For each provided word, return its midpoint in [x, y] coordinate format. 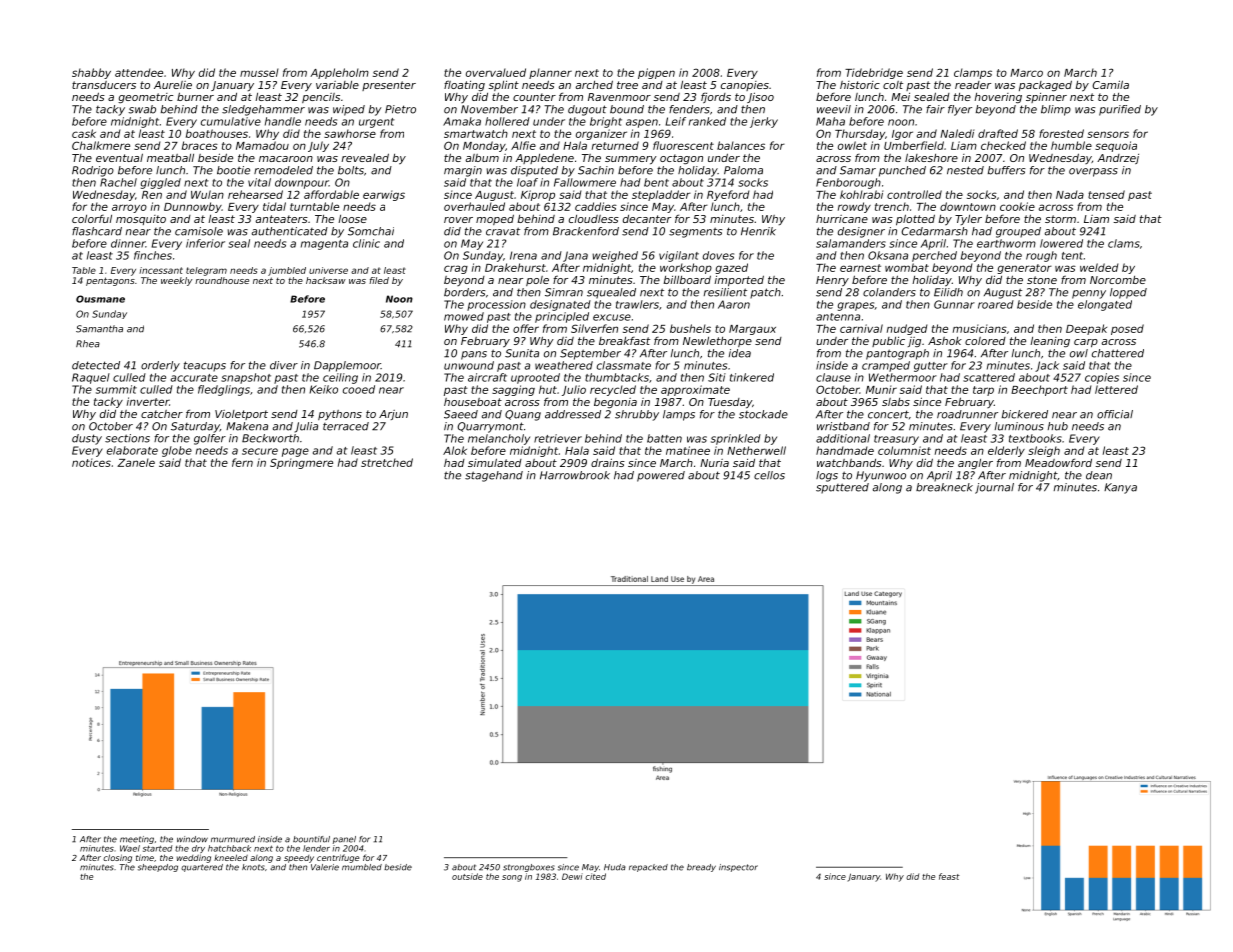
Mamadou [262, 145]
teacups [205, 366]
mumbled [362, 867]
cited [595, 876]
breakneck [944, 487]
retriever [558, 438]
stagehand [494, 476]
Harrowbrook [575, 475]
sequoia [1116, 146]
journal [994, 488]
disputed [534, 171]
